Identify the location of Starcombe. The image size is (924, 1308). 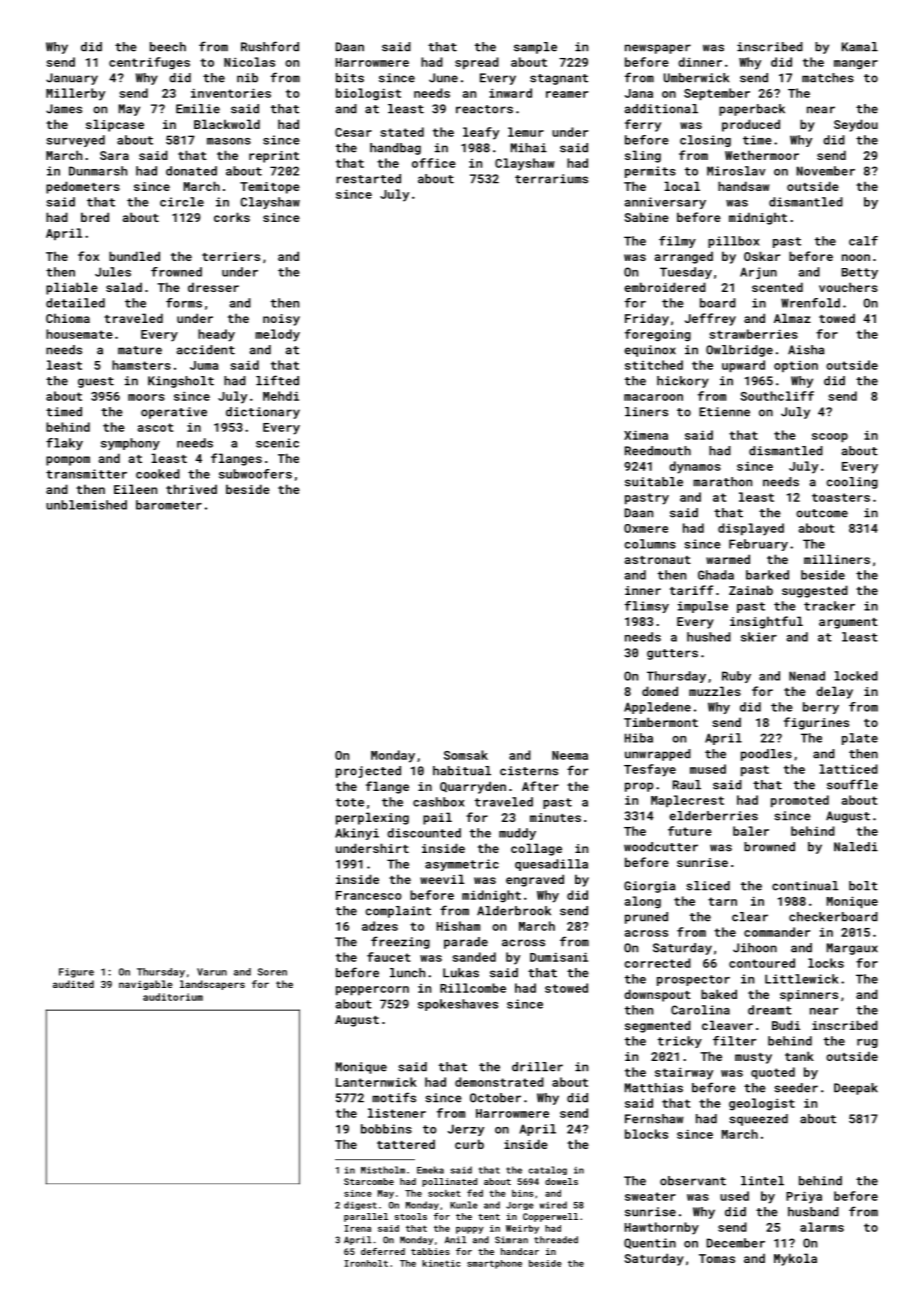
(369, 1181).
